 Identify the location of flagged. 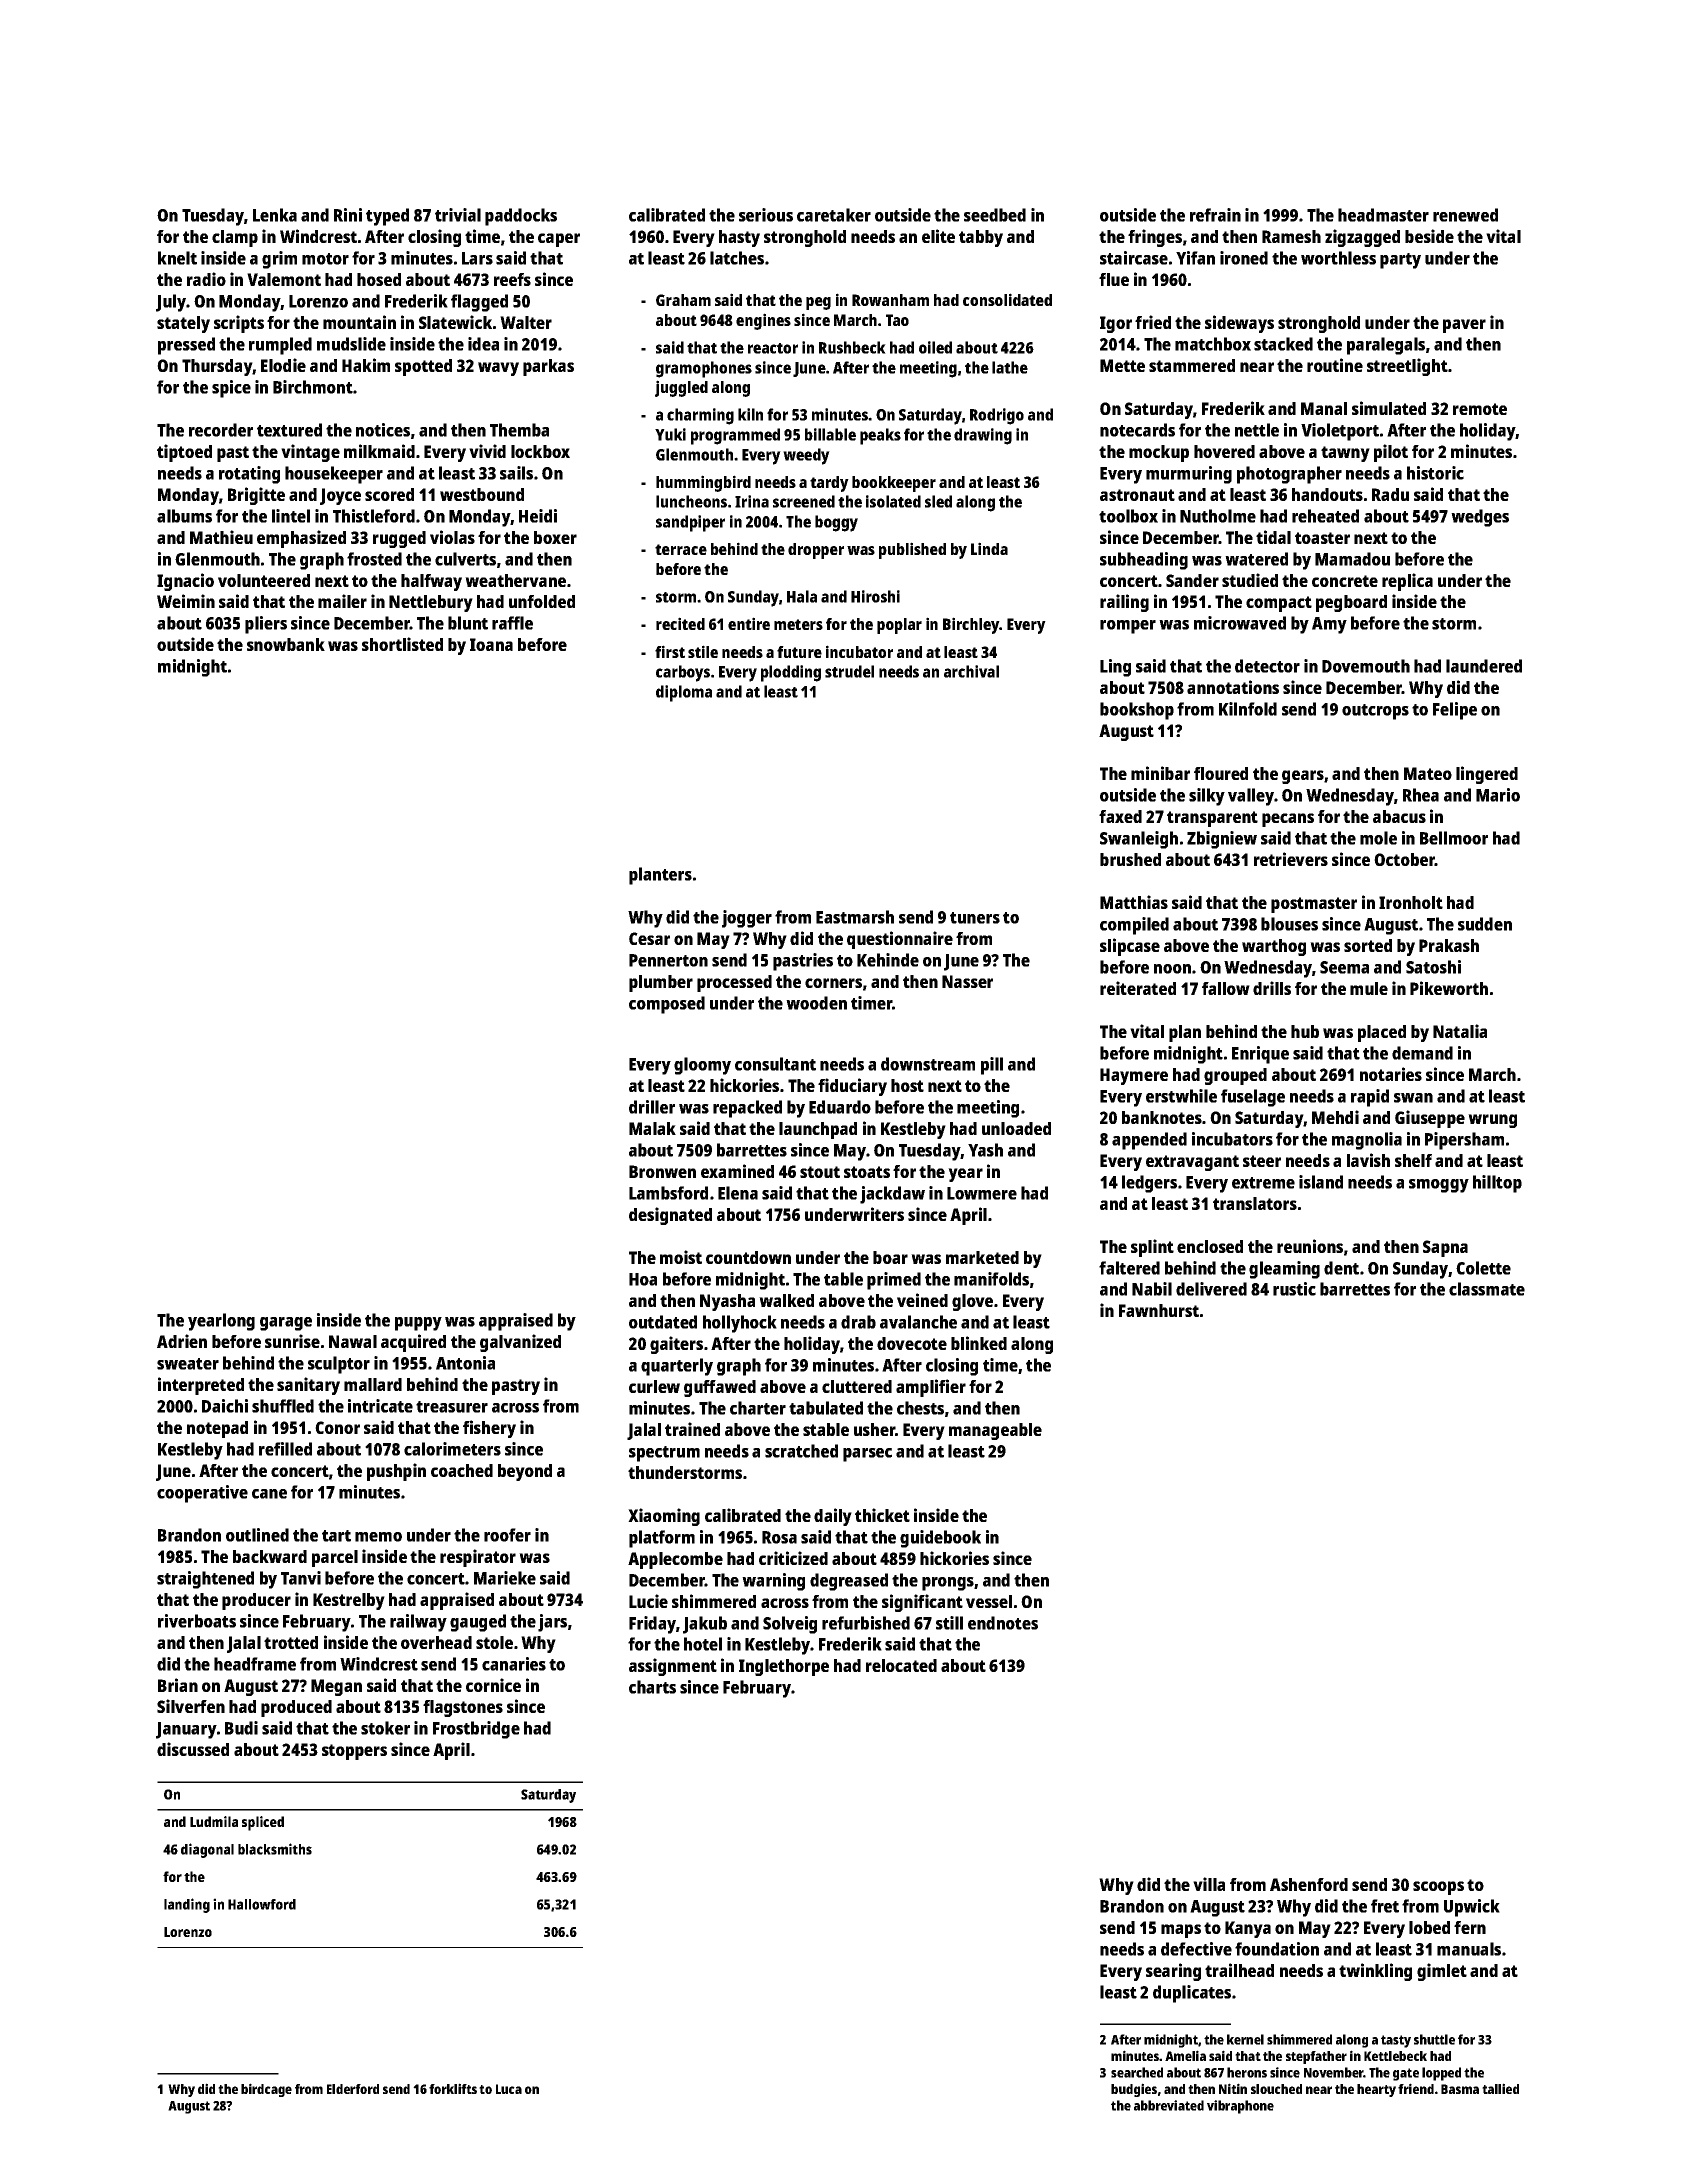
(479, 303).
